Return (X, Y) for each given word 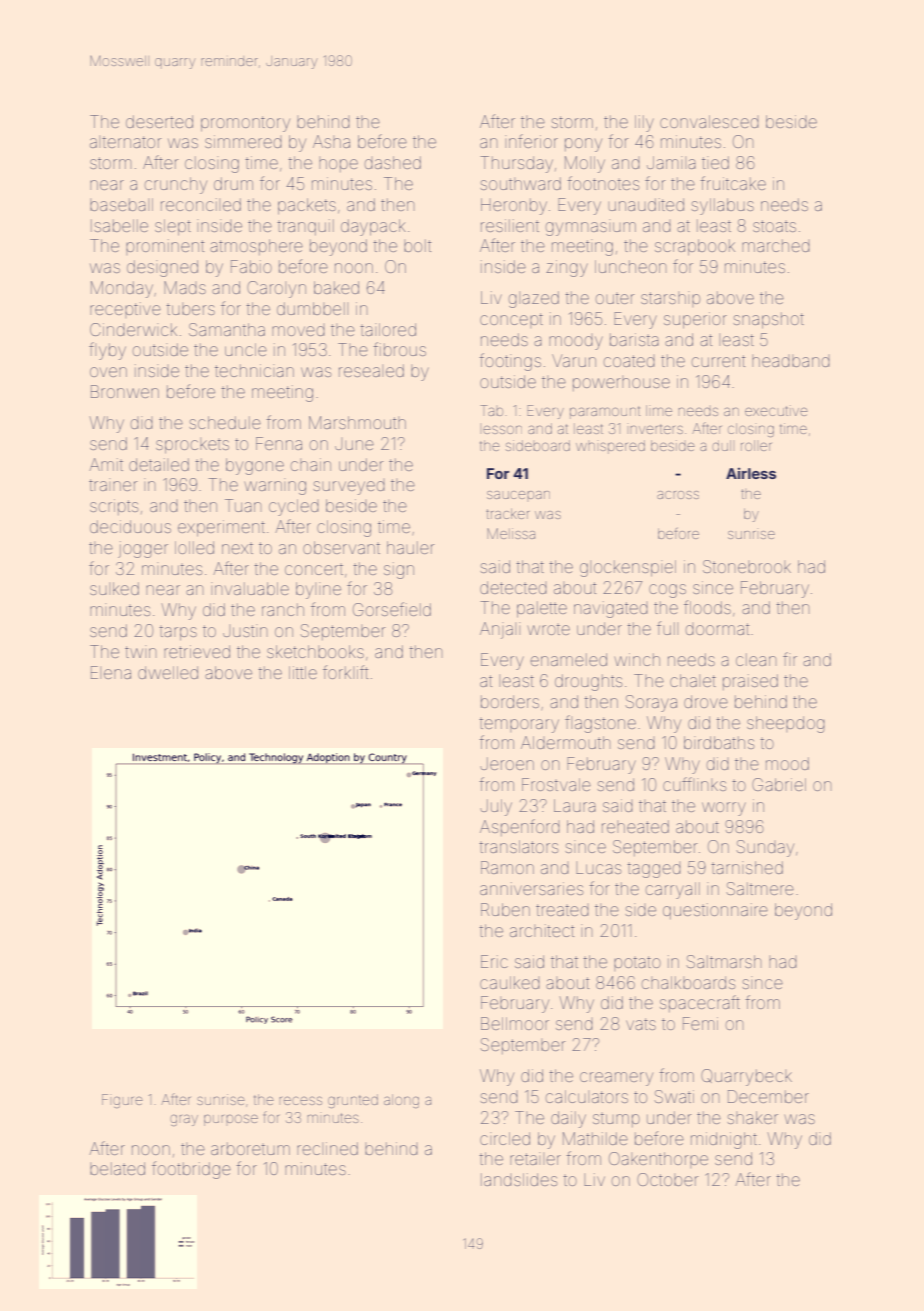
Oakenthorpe (658, 1160)
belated (117, 1168)
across (678, 495)
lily (644, 123)
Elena (111, 672)
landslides (519, 1179)
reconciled (201, 204)
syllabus (723, 206)
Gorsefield (392, 609)
